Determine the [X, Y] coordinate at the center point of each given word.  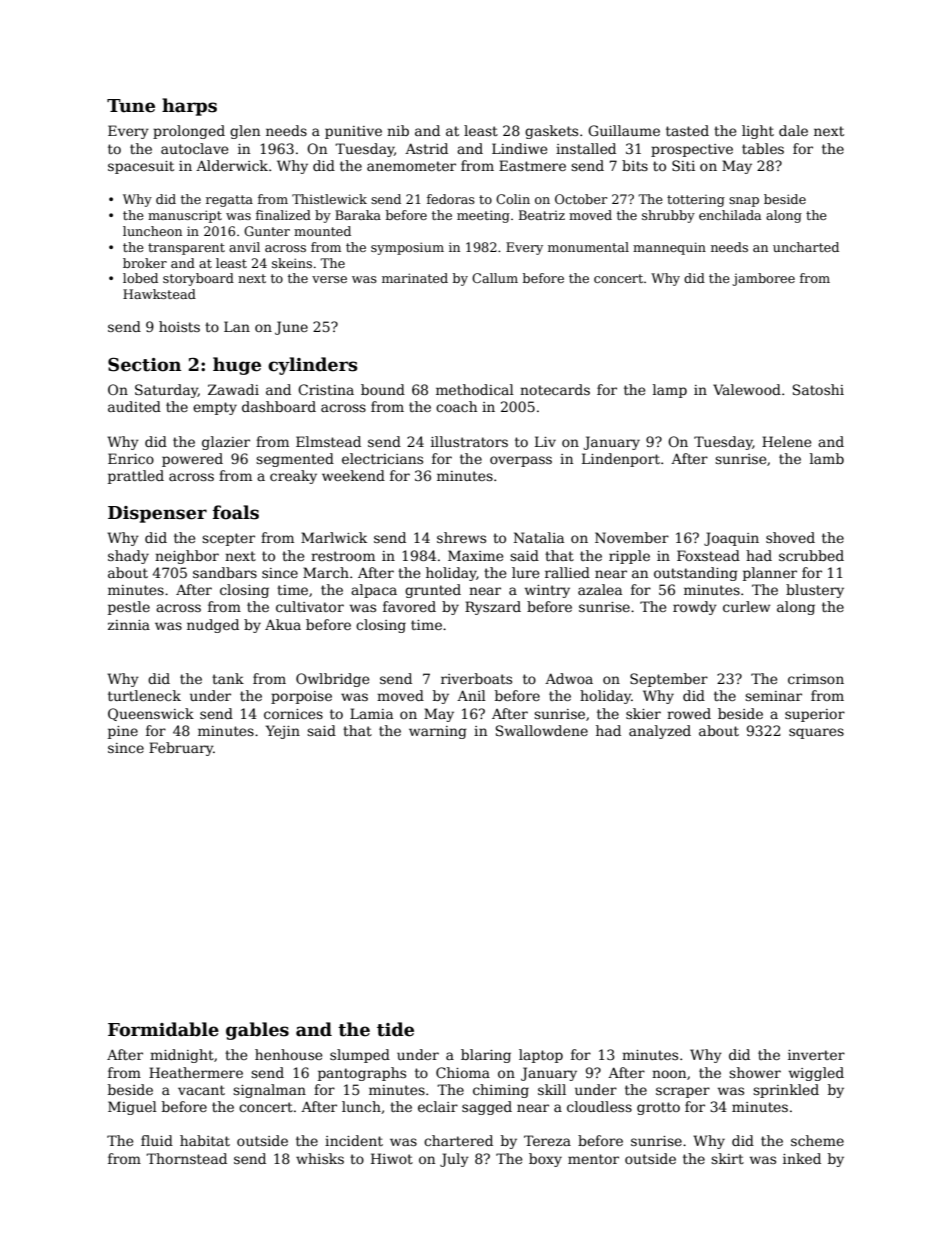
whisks [320, 1158]
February [181, 749]
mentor [593, 1159]
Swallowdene [542, 730]
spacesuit [141, 167]
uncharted [806, 247]
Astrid [426, 148]
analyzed [660, 732]
